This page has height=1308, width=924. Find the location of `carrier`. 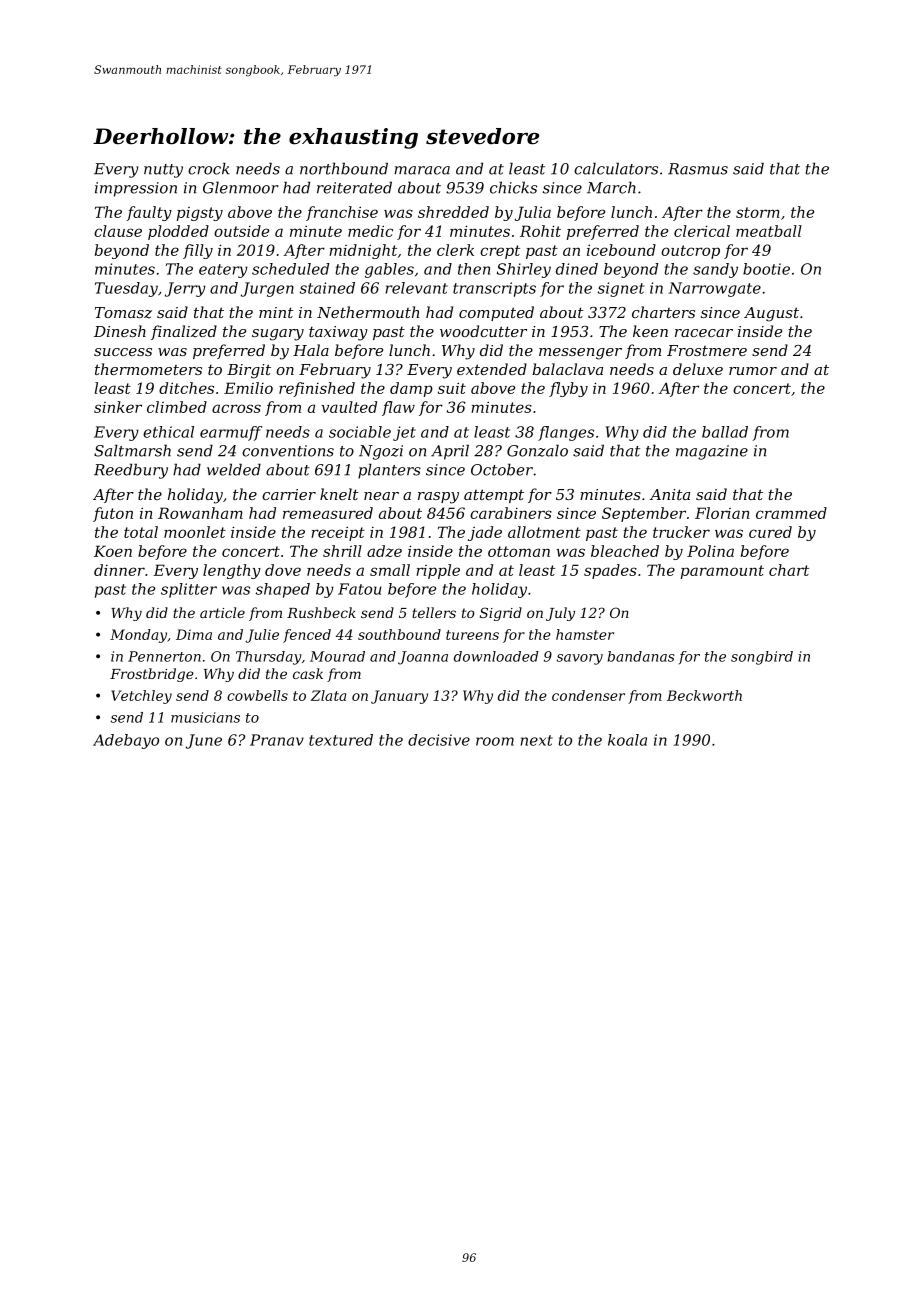

carrier is located at coordinates (289, 494).
